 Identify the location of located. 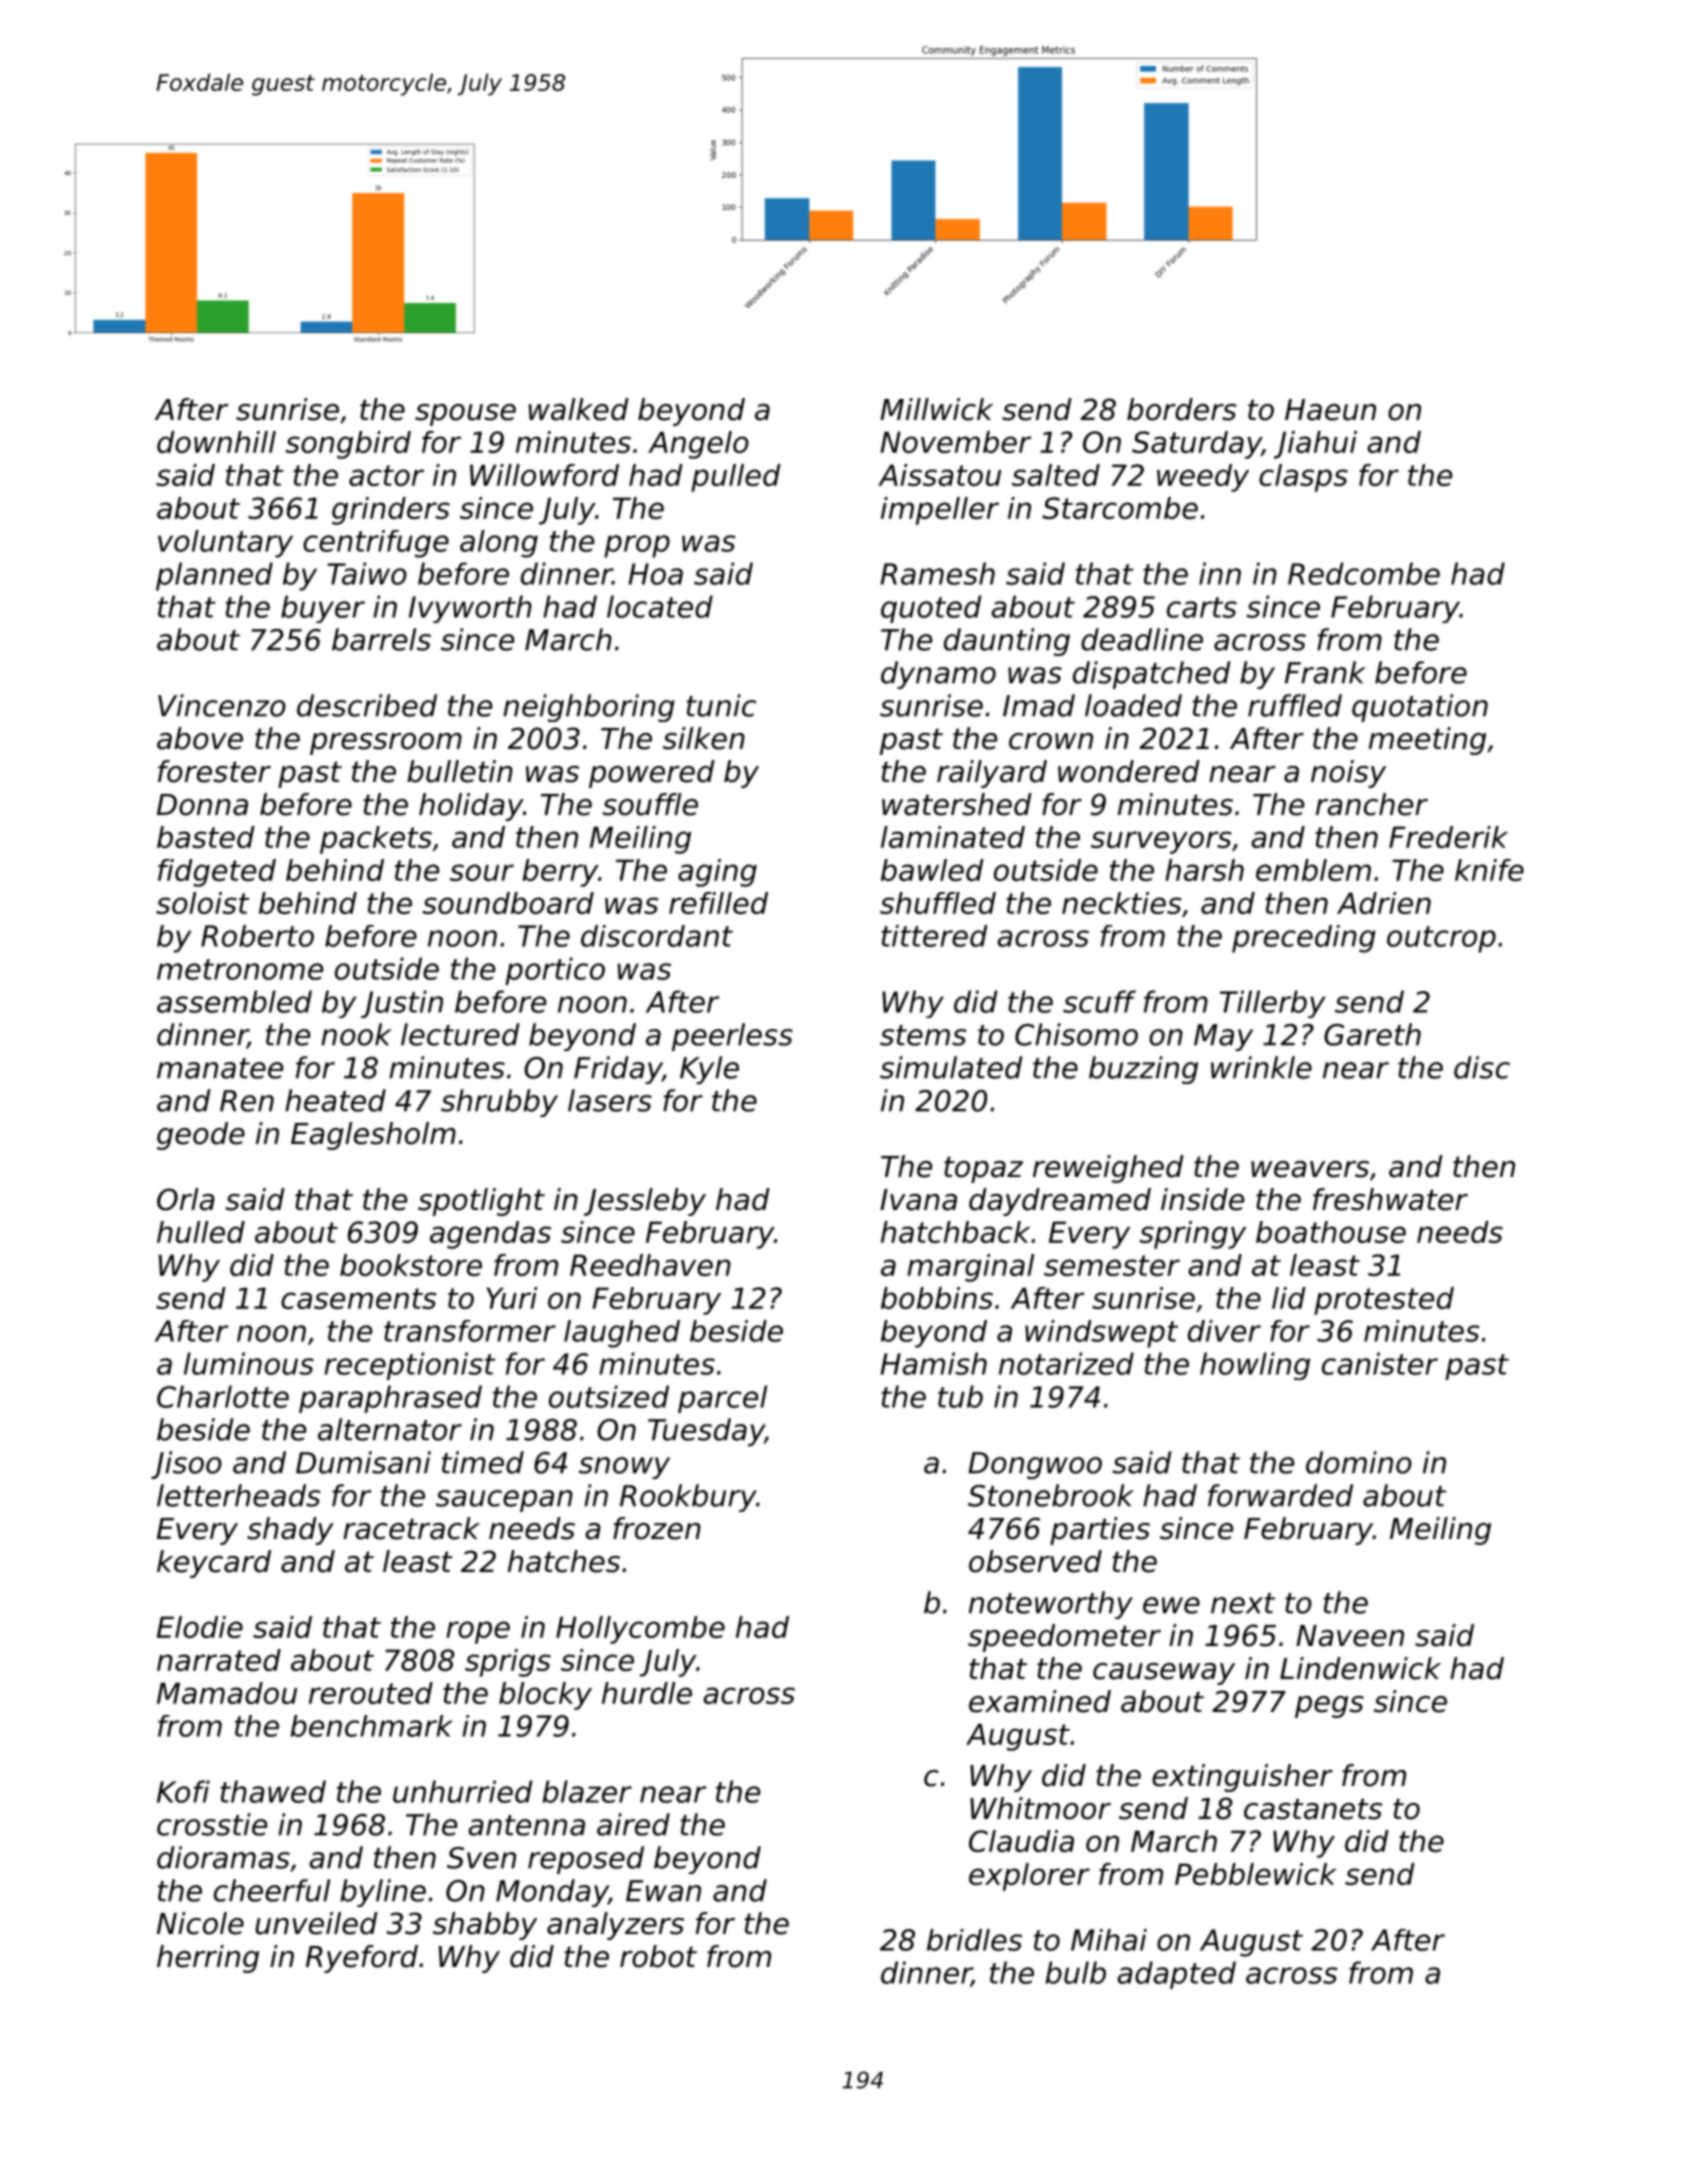
(660, 606).
